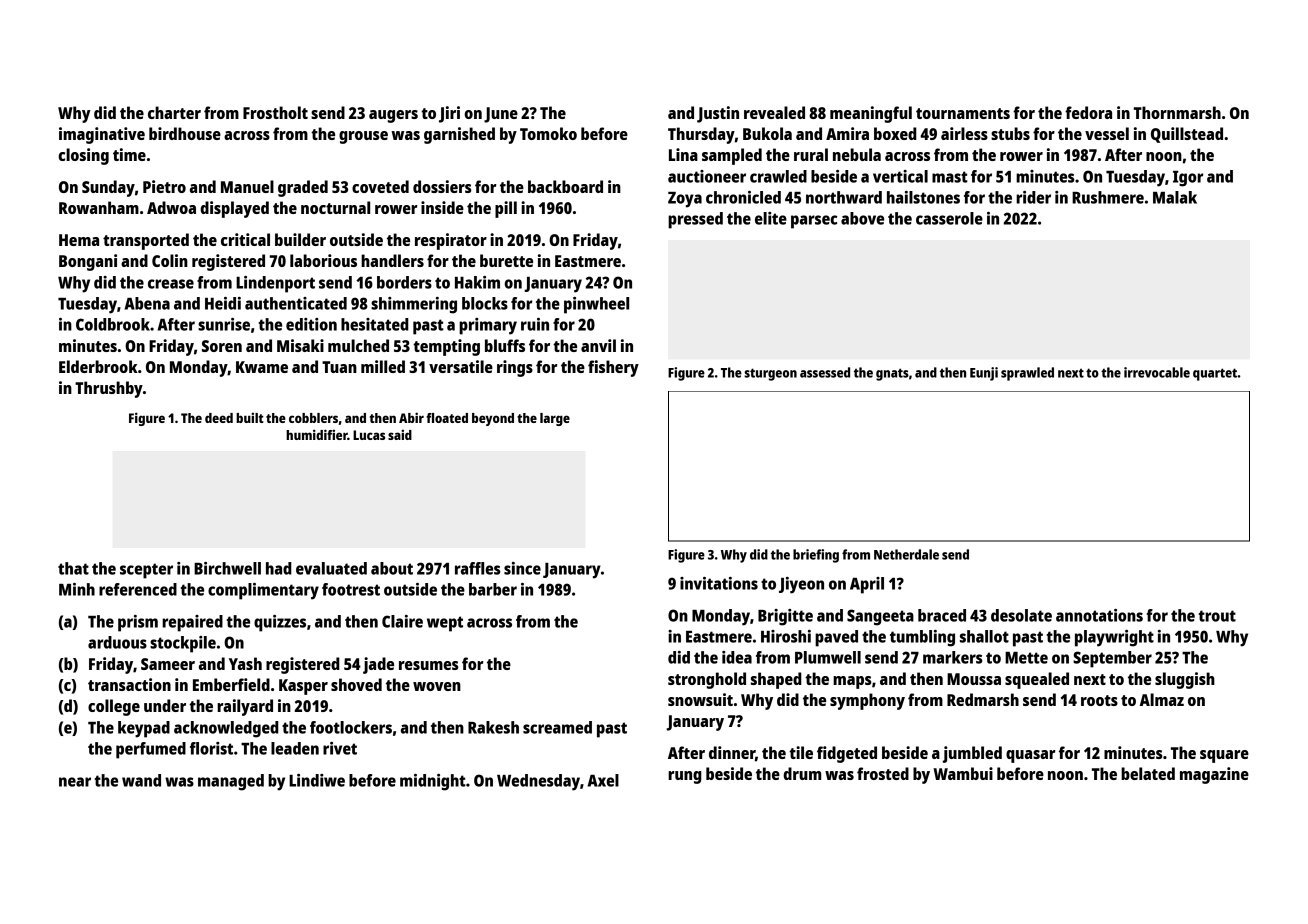  What do you see at coordinates (102, 135) in the page?
I see `imaginative` at bounding box center [102, 135].
